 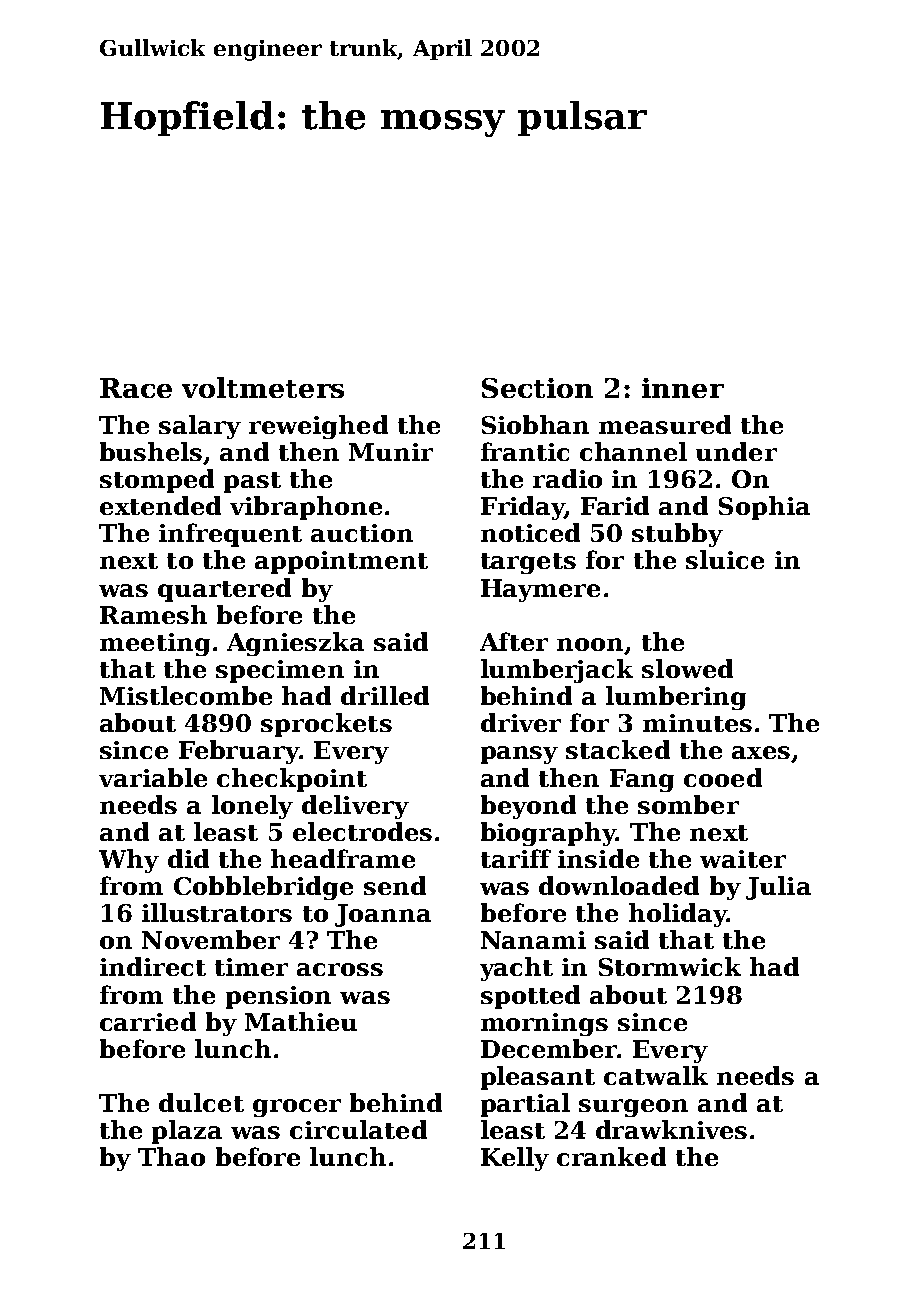 What do you see at coordinates (540, 590) in the image?
I see `Haymere` at bounding box center [540, 590].
